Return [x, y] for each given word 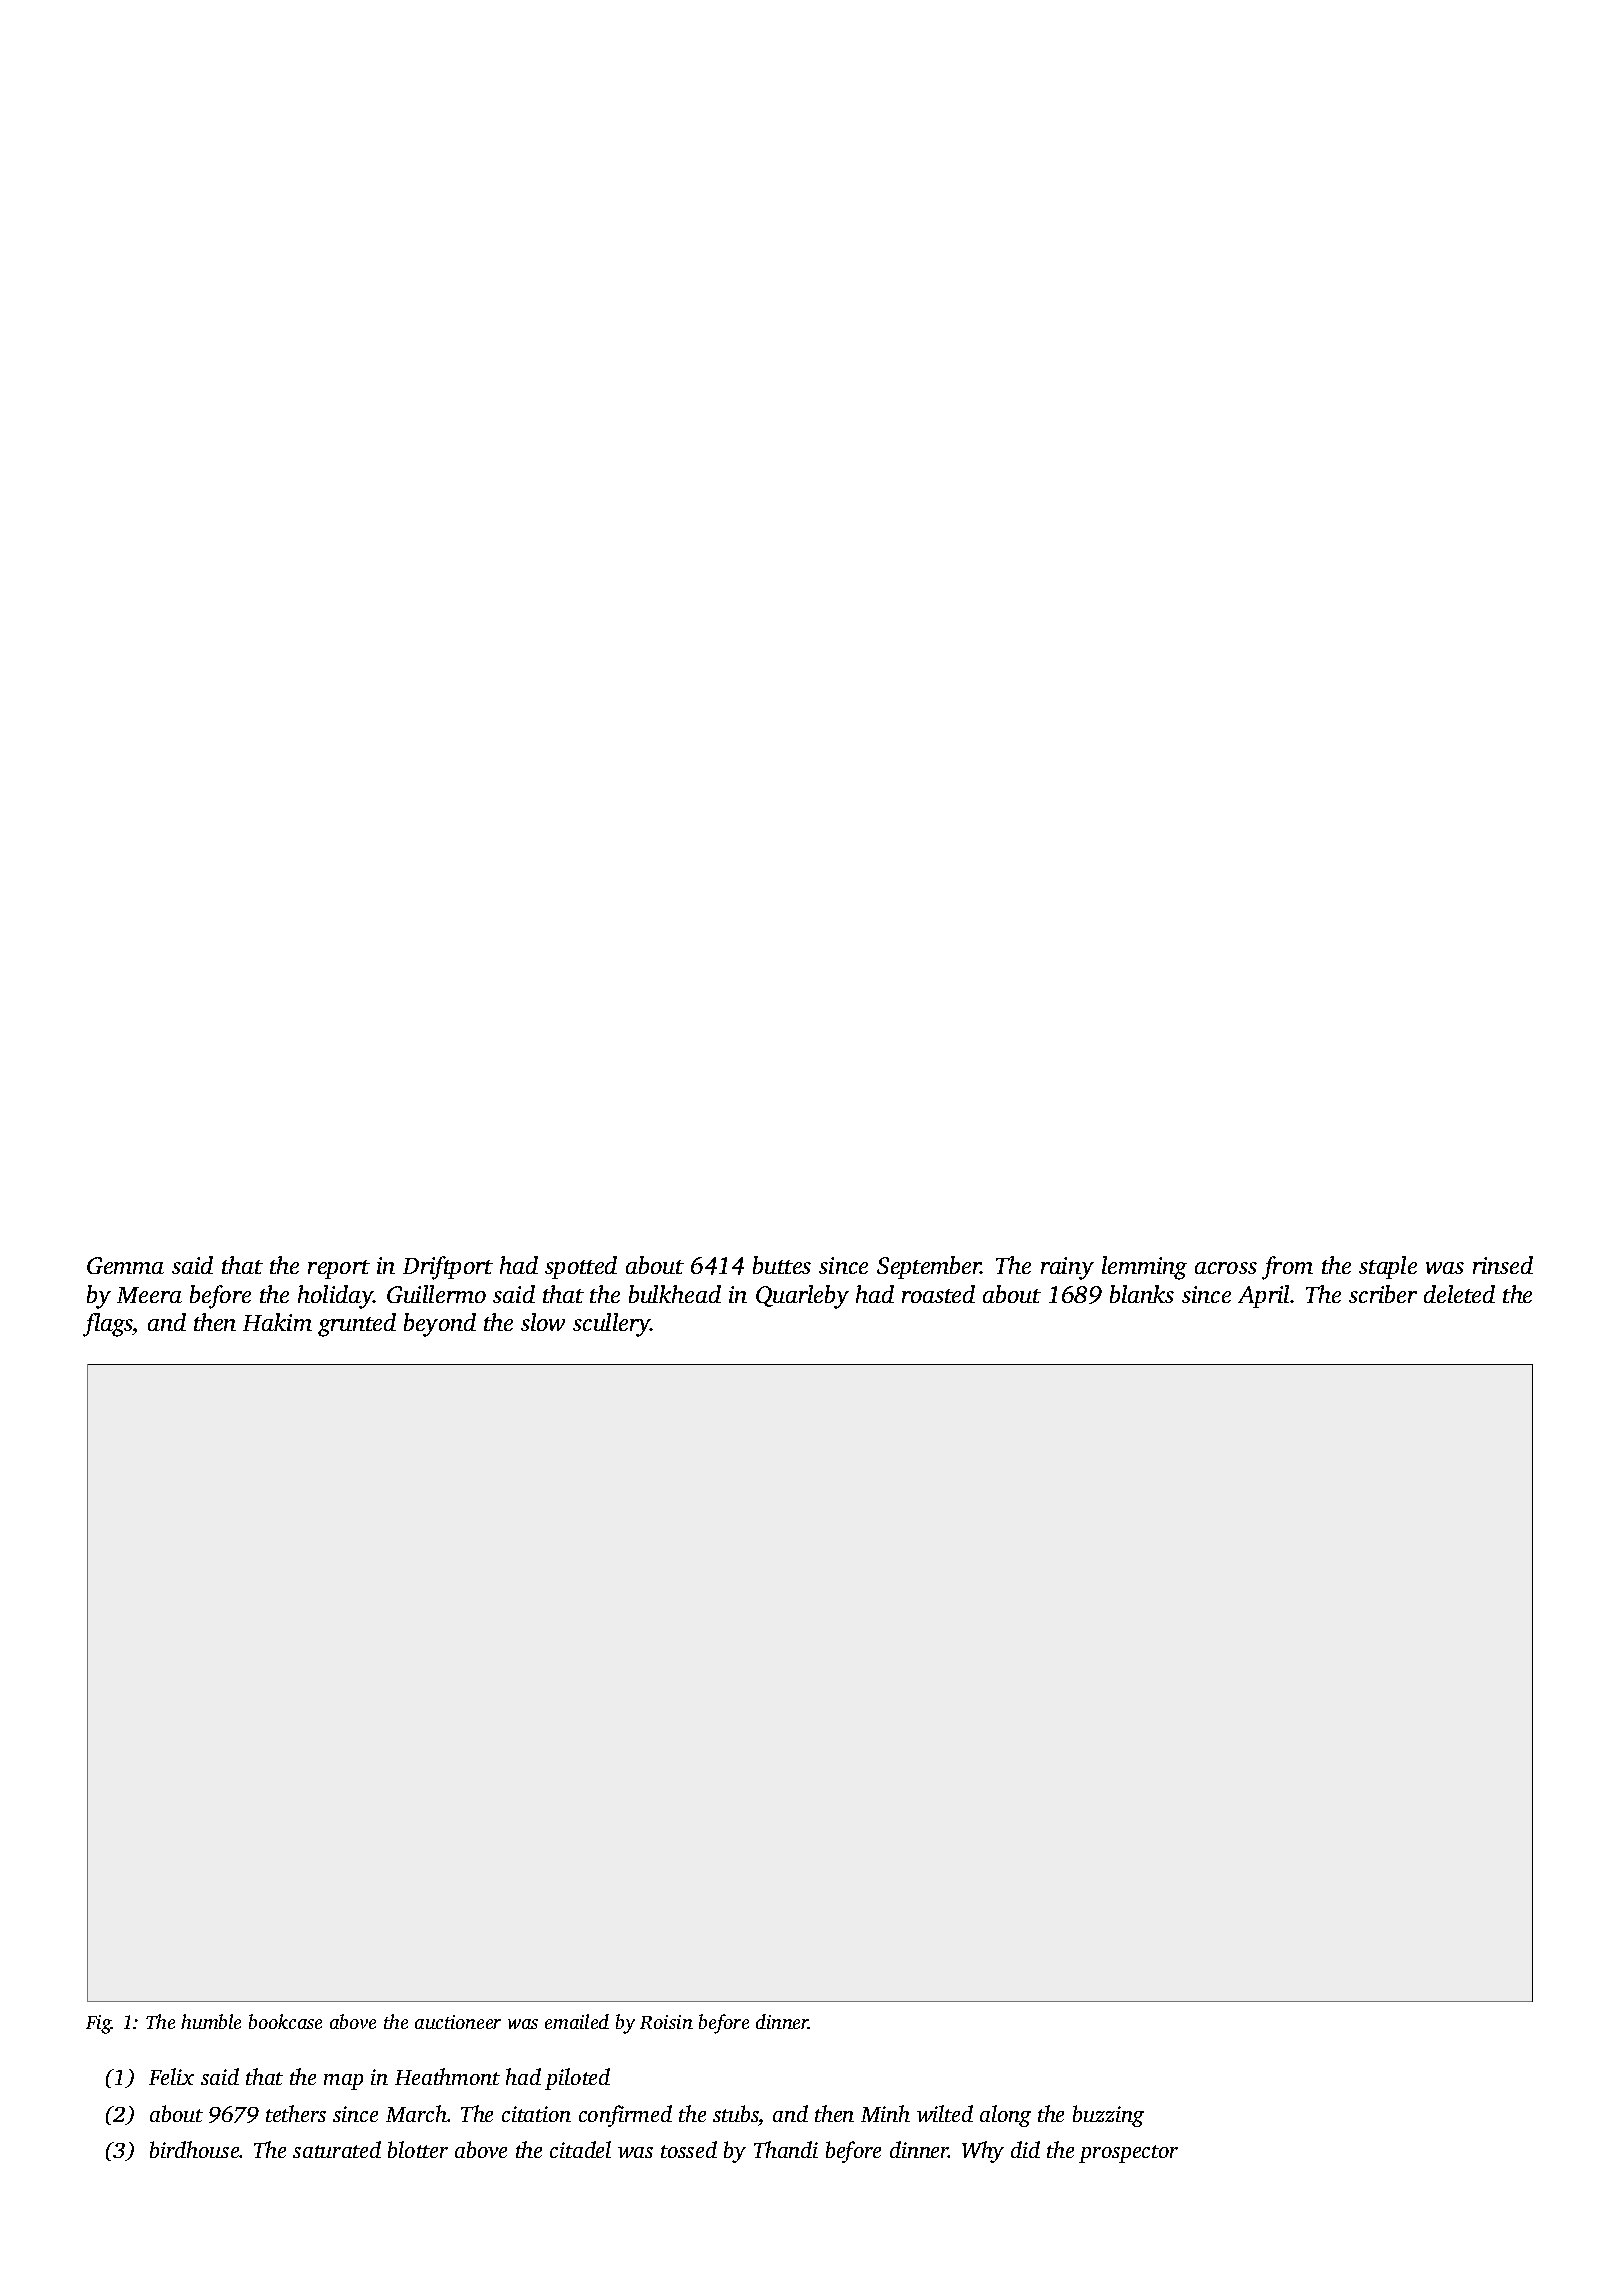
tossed [689, 2149]
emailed [577, 2021]
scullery [612, 1325]
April [1263, 1296]
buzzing [1108, 2116]
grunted [357, 1325]
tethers [296, 2113]
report [339, 1269]
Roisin [666, 2022]
